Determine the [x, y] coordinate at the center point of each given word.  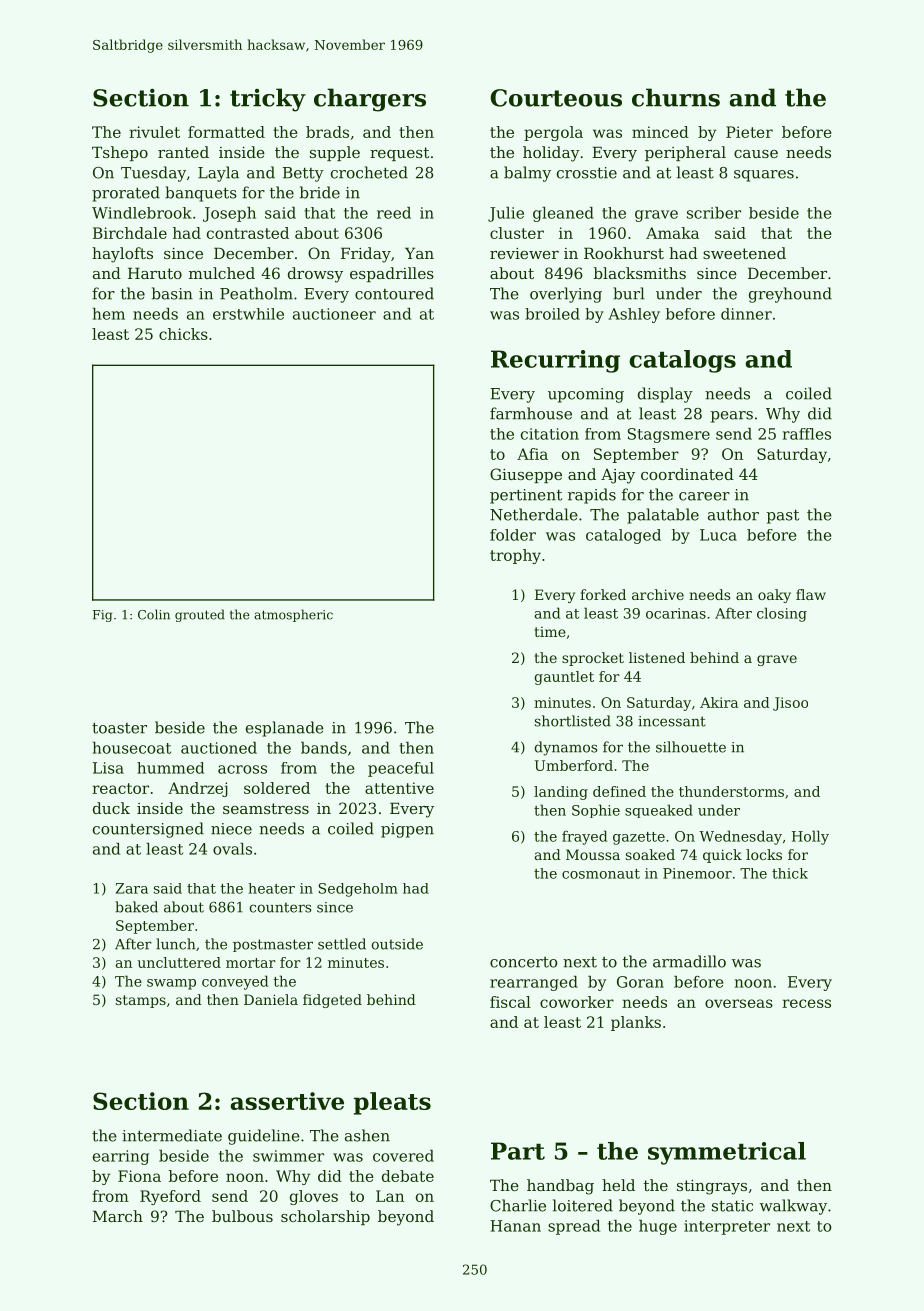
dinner [746, 314]
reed [394, 213]
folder [513, 535]
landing [561, 793]
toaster [119, 728]
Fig [102, 616]
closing [782, 614]
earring [121, 1157]
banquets [201, 194]
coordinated [687, 474]
